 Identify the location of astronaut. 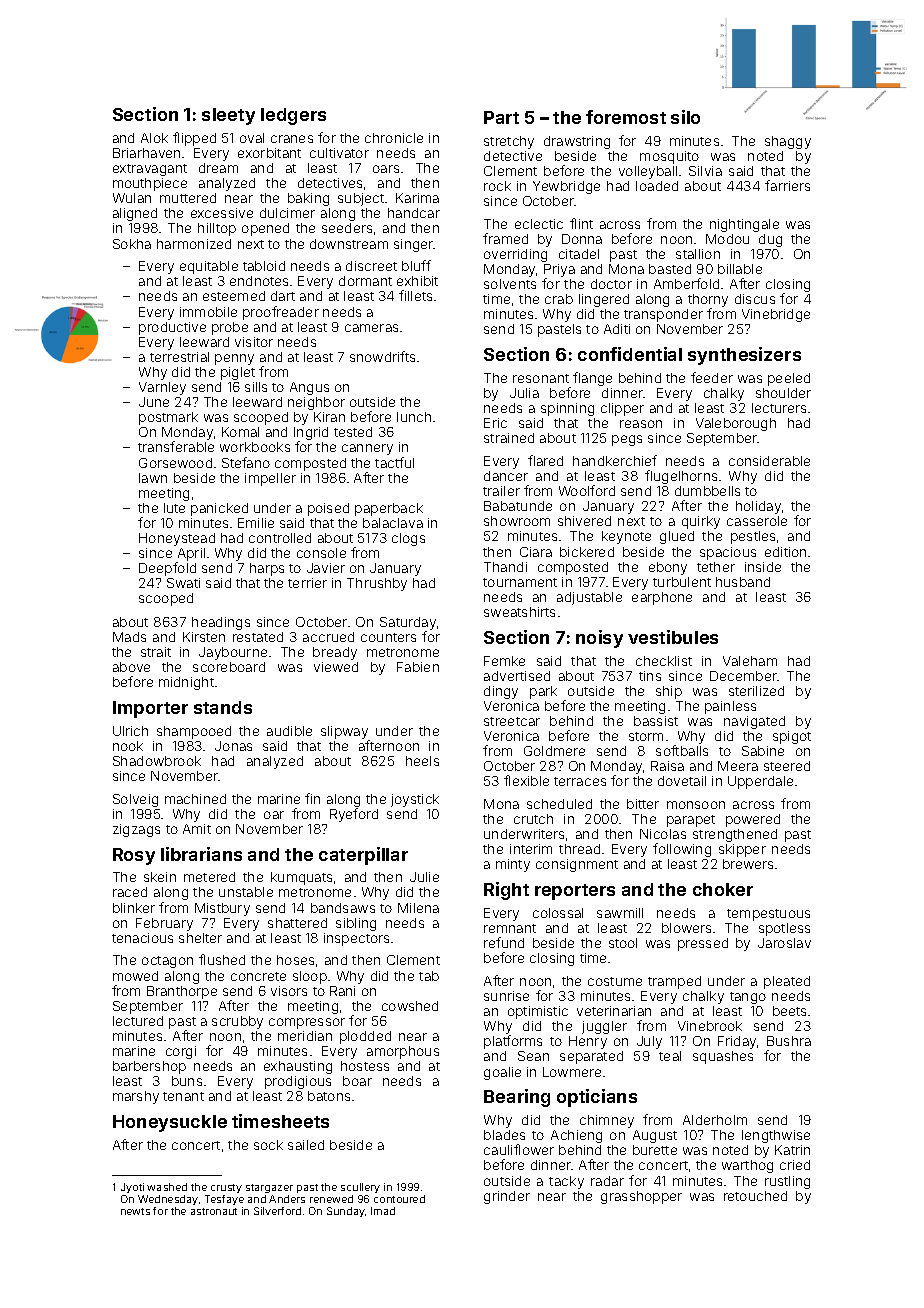
(214, 1211).
